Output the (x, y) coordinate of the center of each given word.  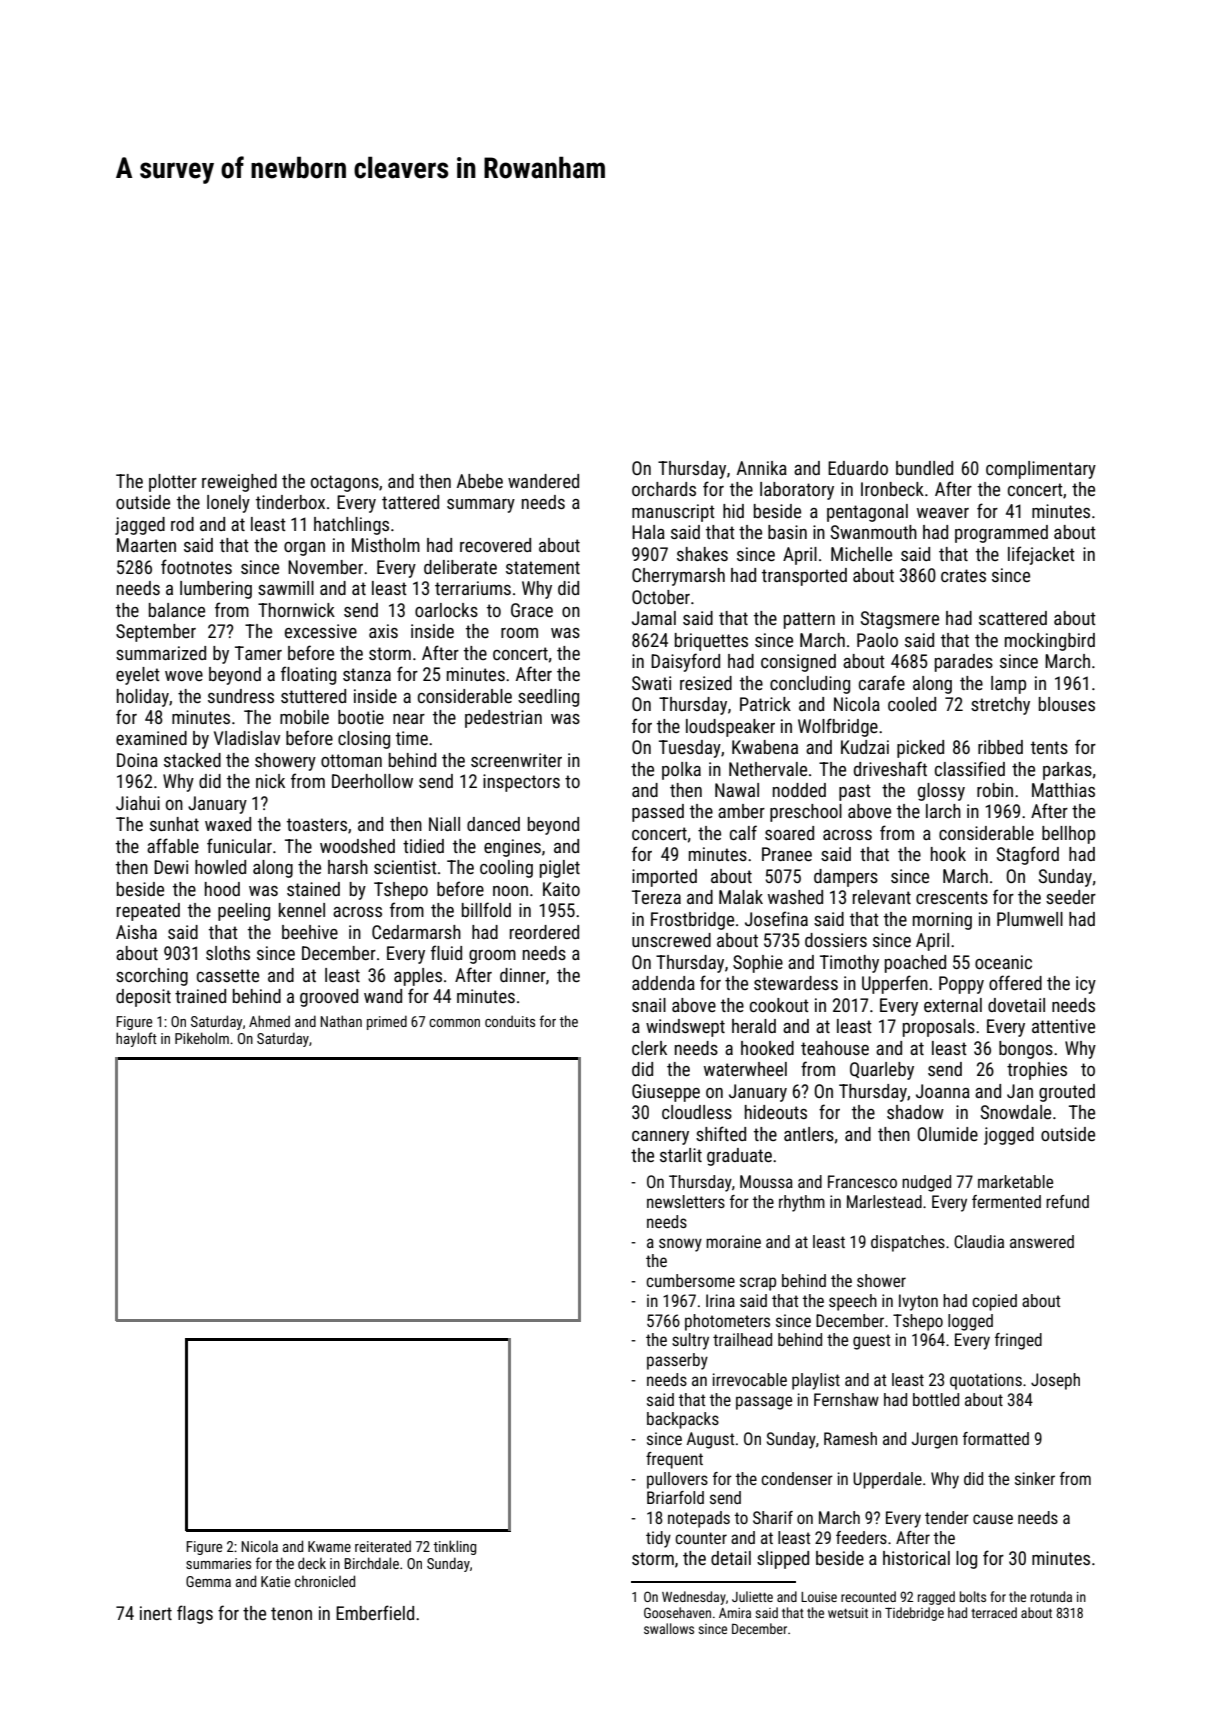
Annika (762, 468)
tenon (291, 1613)
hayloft (136, 1039)
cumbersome (690, 1280)
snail (649, 1005)
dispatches (908, 1243)
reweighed (239, 483)
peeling (244, 912)
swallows (669, 1628)
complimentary (1041, 470)
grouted (1067, 1093)
